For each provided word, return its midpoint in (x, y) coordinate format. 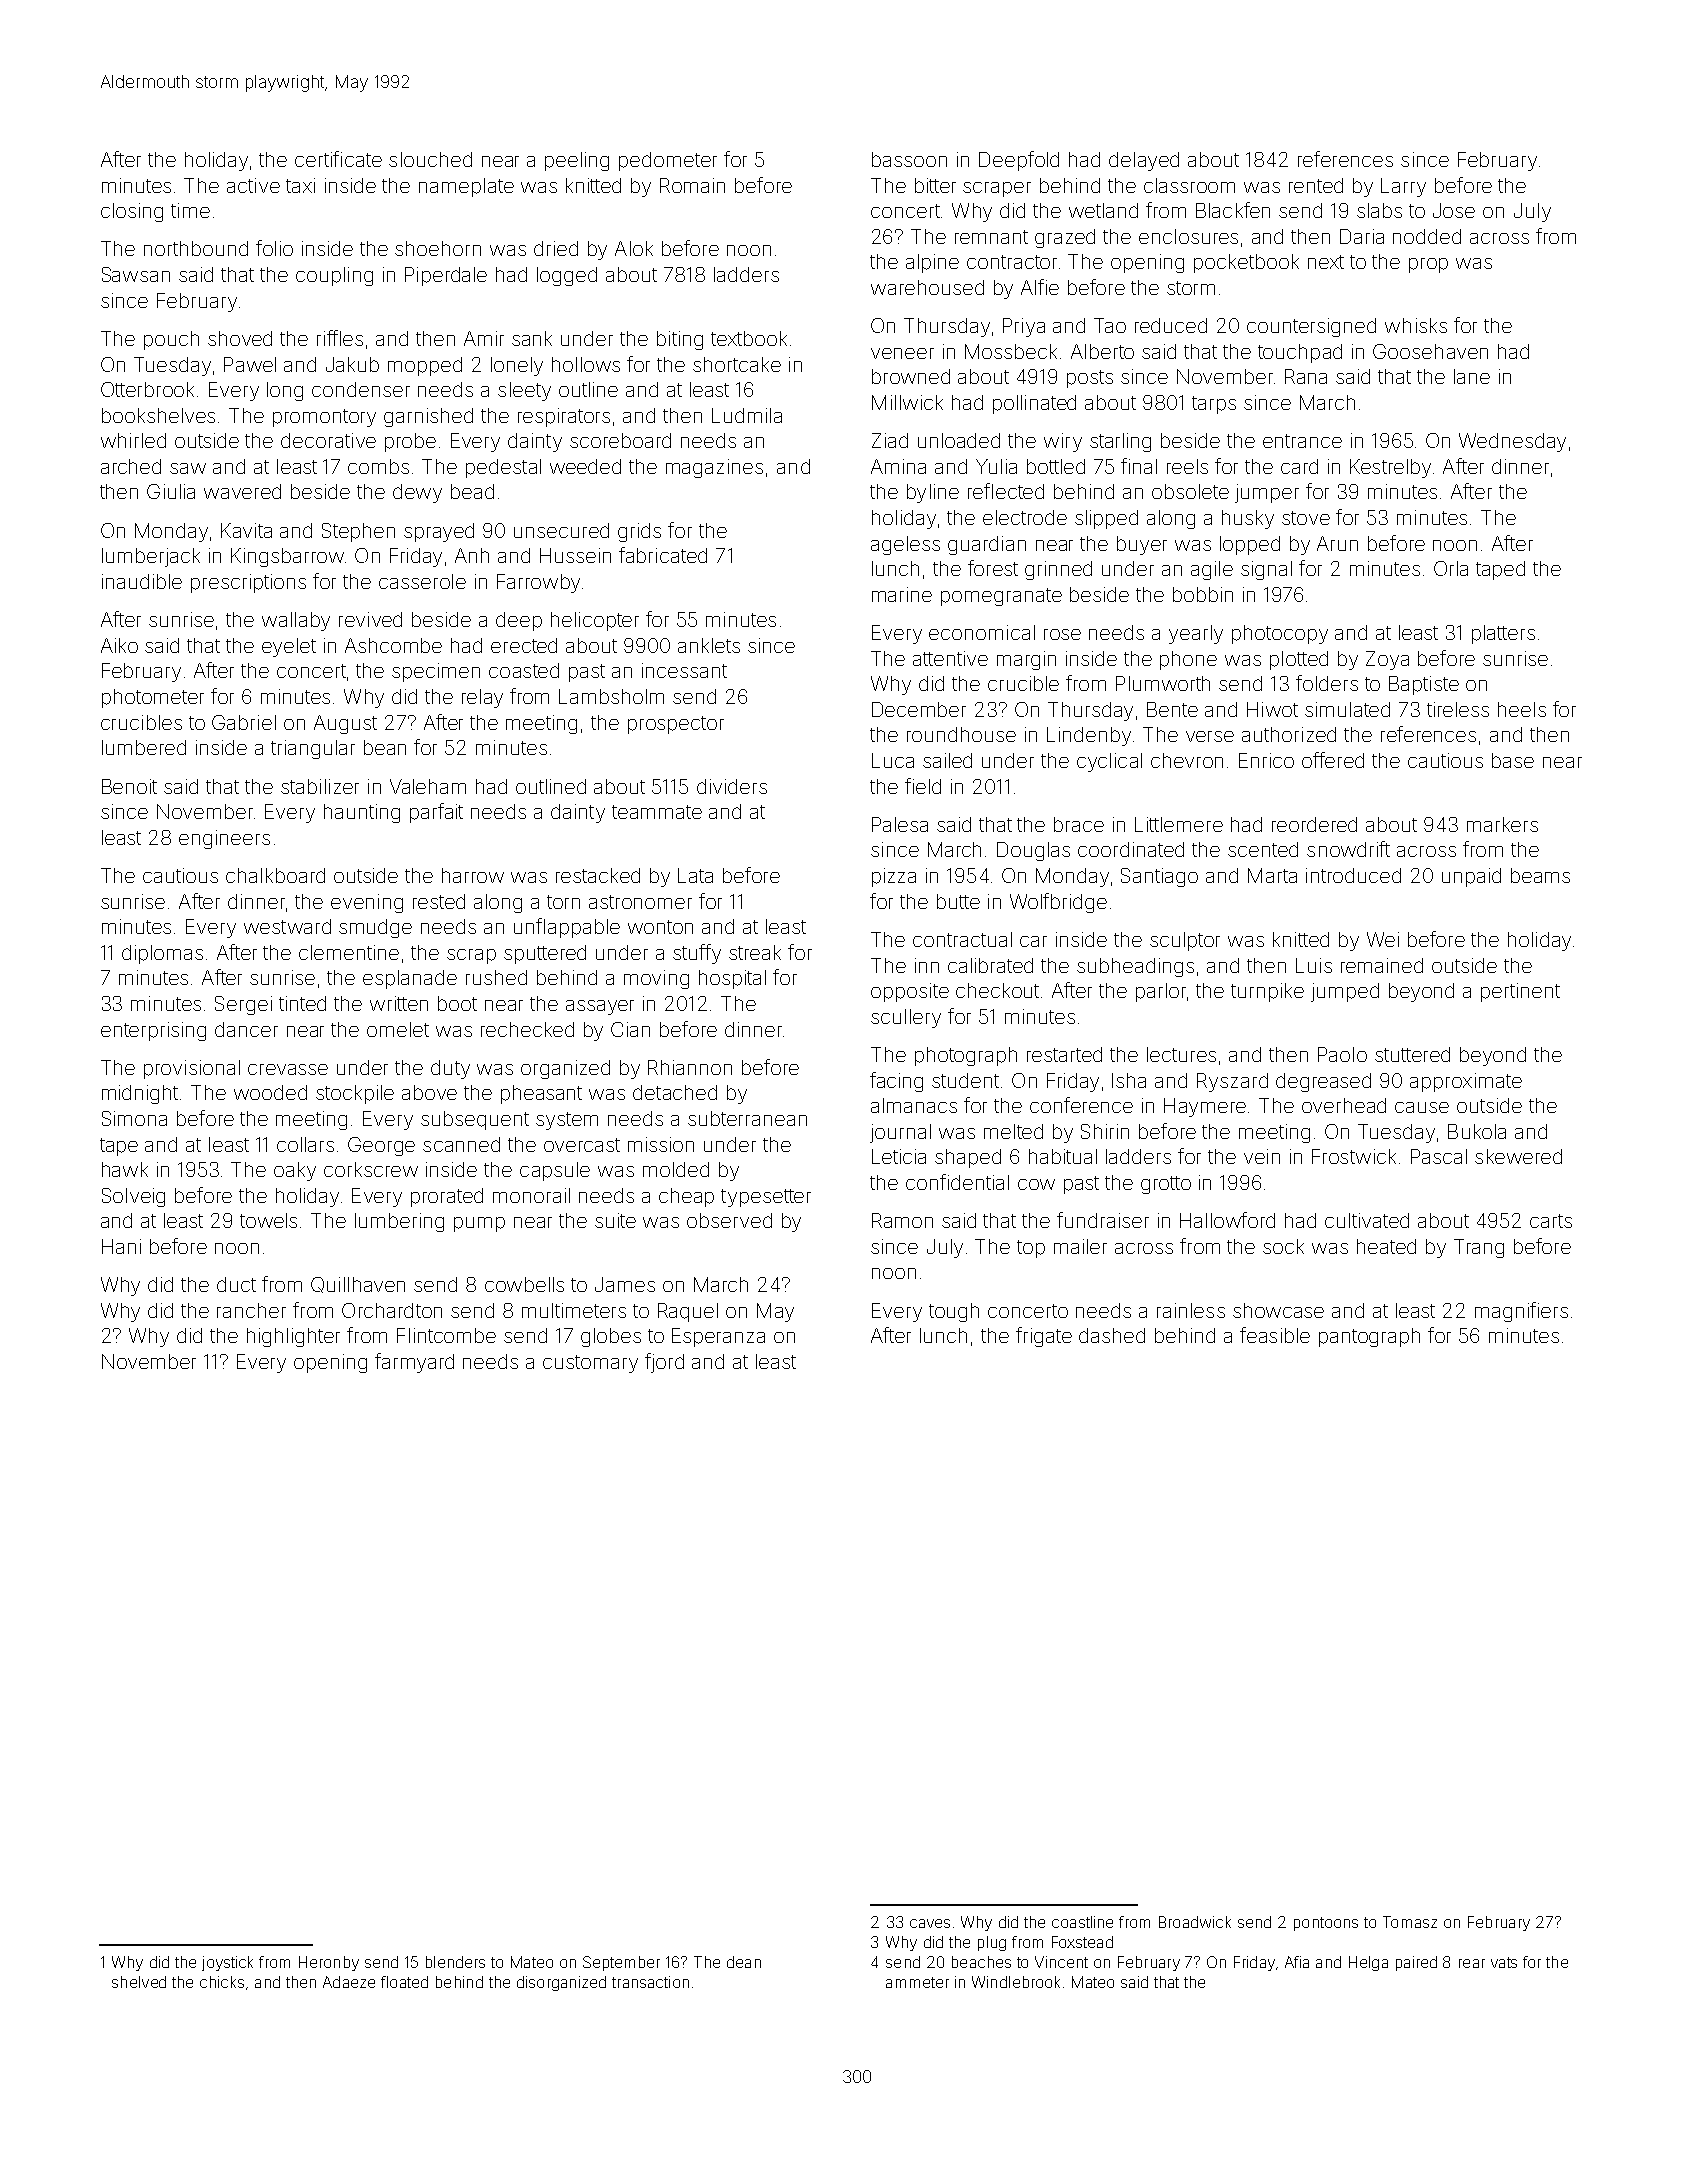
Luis (1314, 965)
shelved (139, 1982)
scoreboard (620, 440)
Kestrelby (1390, 468)
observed (729, 1220)
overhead (1344, 1105)
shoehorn (438, 248)
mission (661, 1144)
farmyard (414, 1363)
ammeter (917, 1982)
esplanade (410, 979)
